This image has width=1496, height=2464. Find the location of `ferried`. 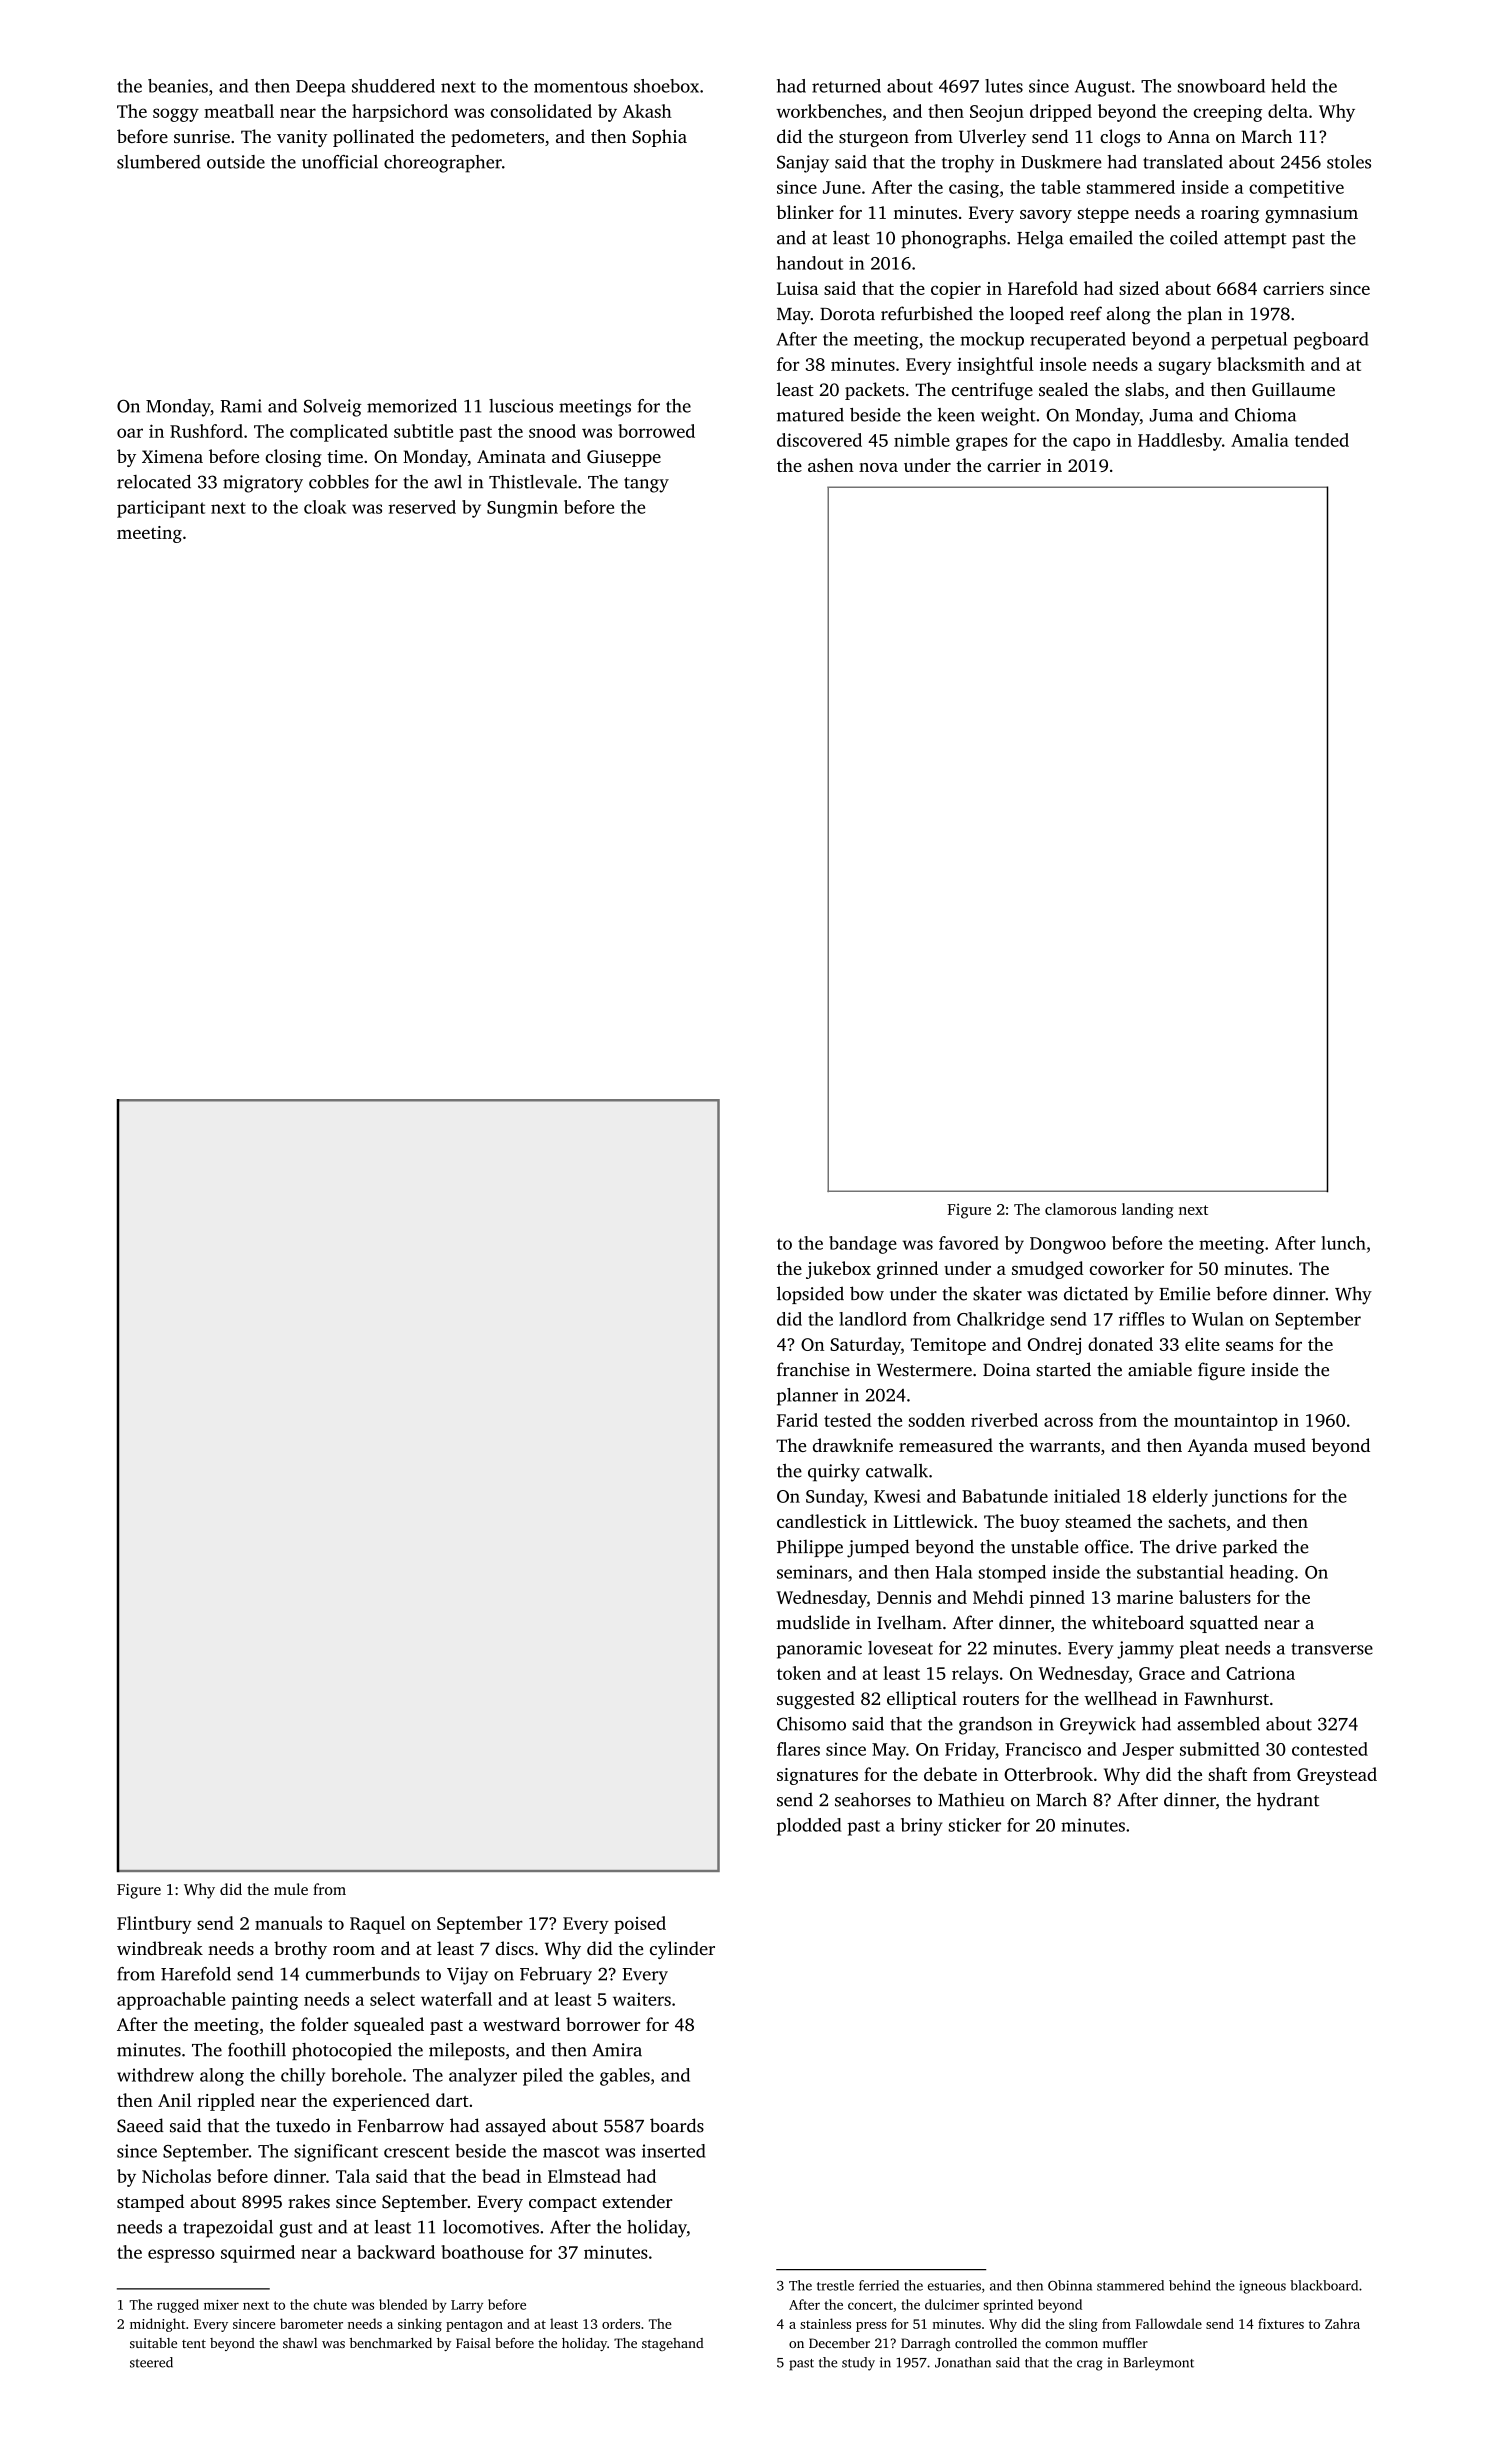

ferried is located at coordinates (879, 2285).
